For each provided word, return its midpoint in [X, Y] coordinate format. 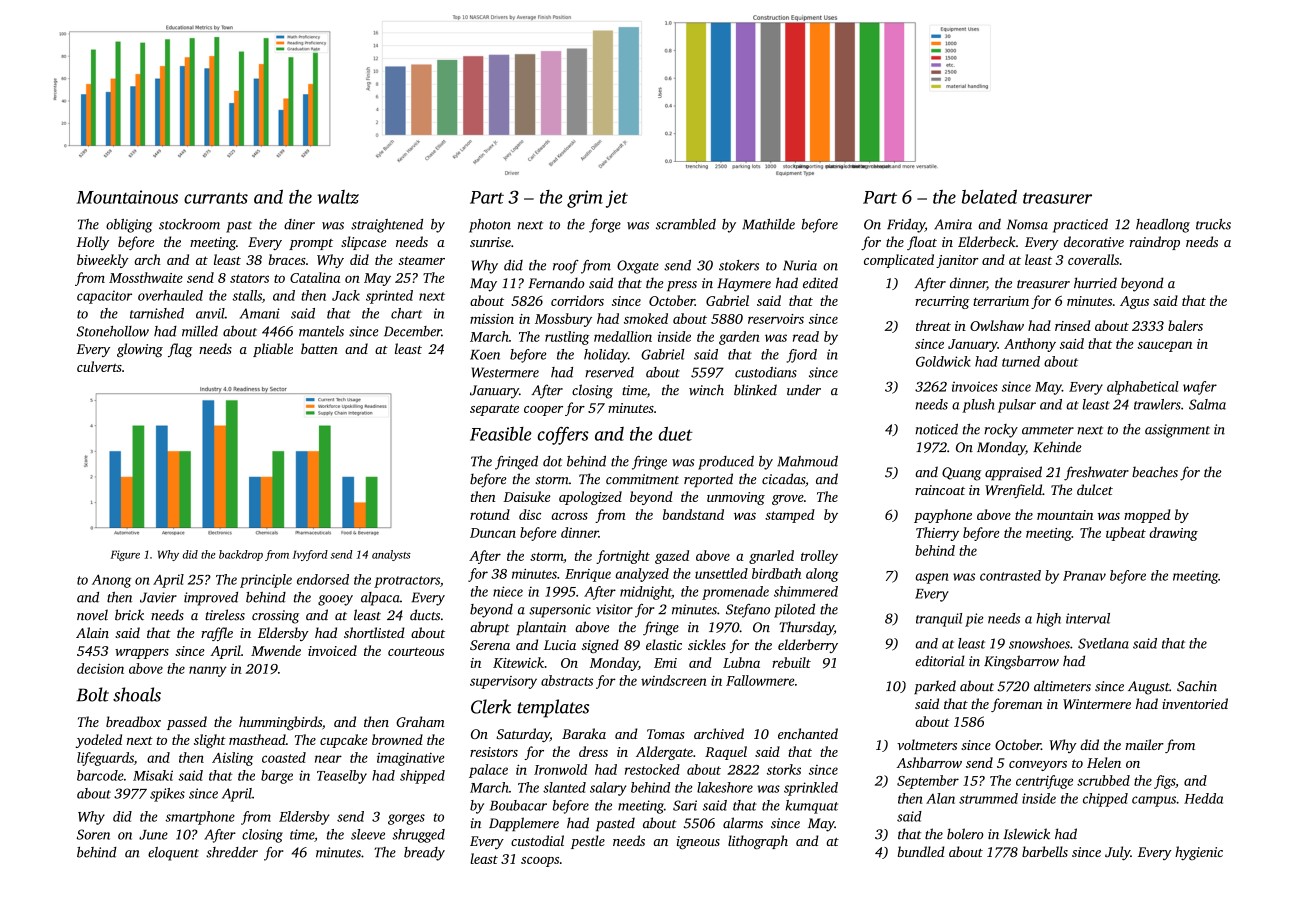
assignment [1177, 431]
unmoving [736, 498]
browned [397, 739]
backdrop [241, 555]
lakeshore [725, 787]
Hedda [1203, 798]
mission [492, 319]
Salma [1207, 404]
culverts [99, 366]
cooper [543, 411]
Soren [93, 834]
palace [488, 771]
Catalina [315, 277]
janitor [957, 261]
